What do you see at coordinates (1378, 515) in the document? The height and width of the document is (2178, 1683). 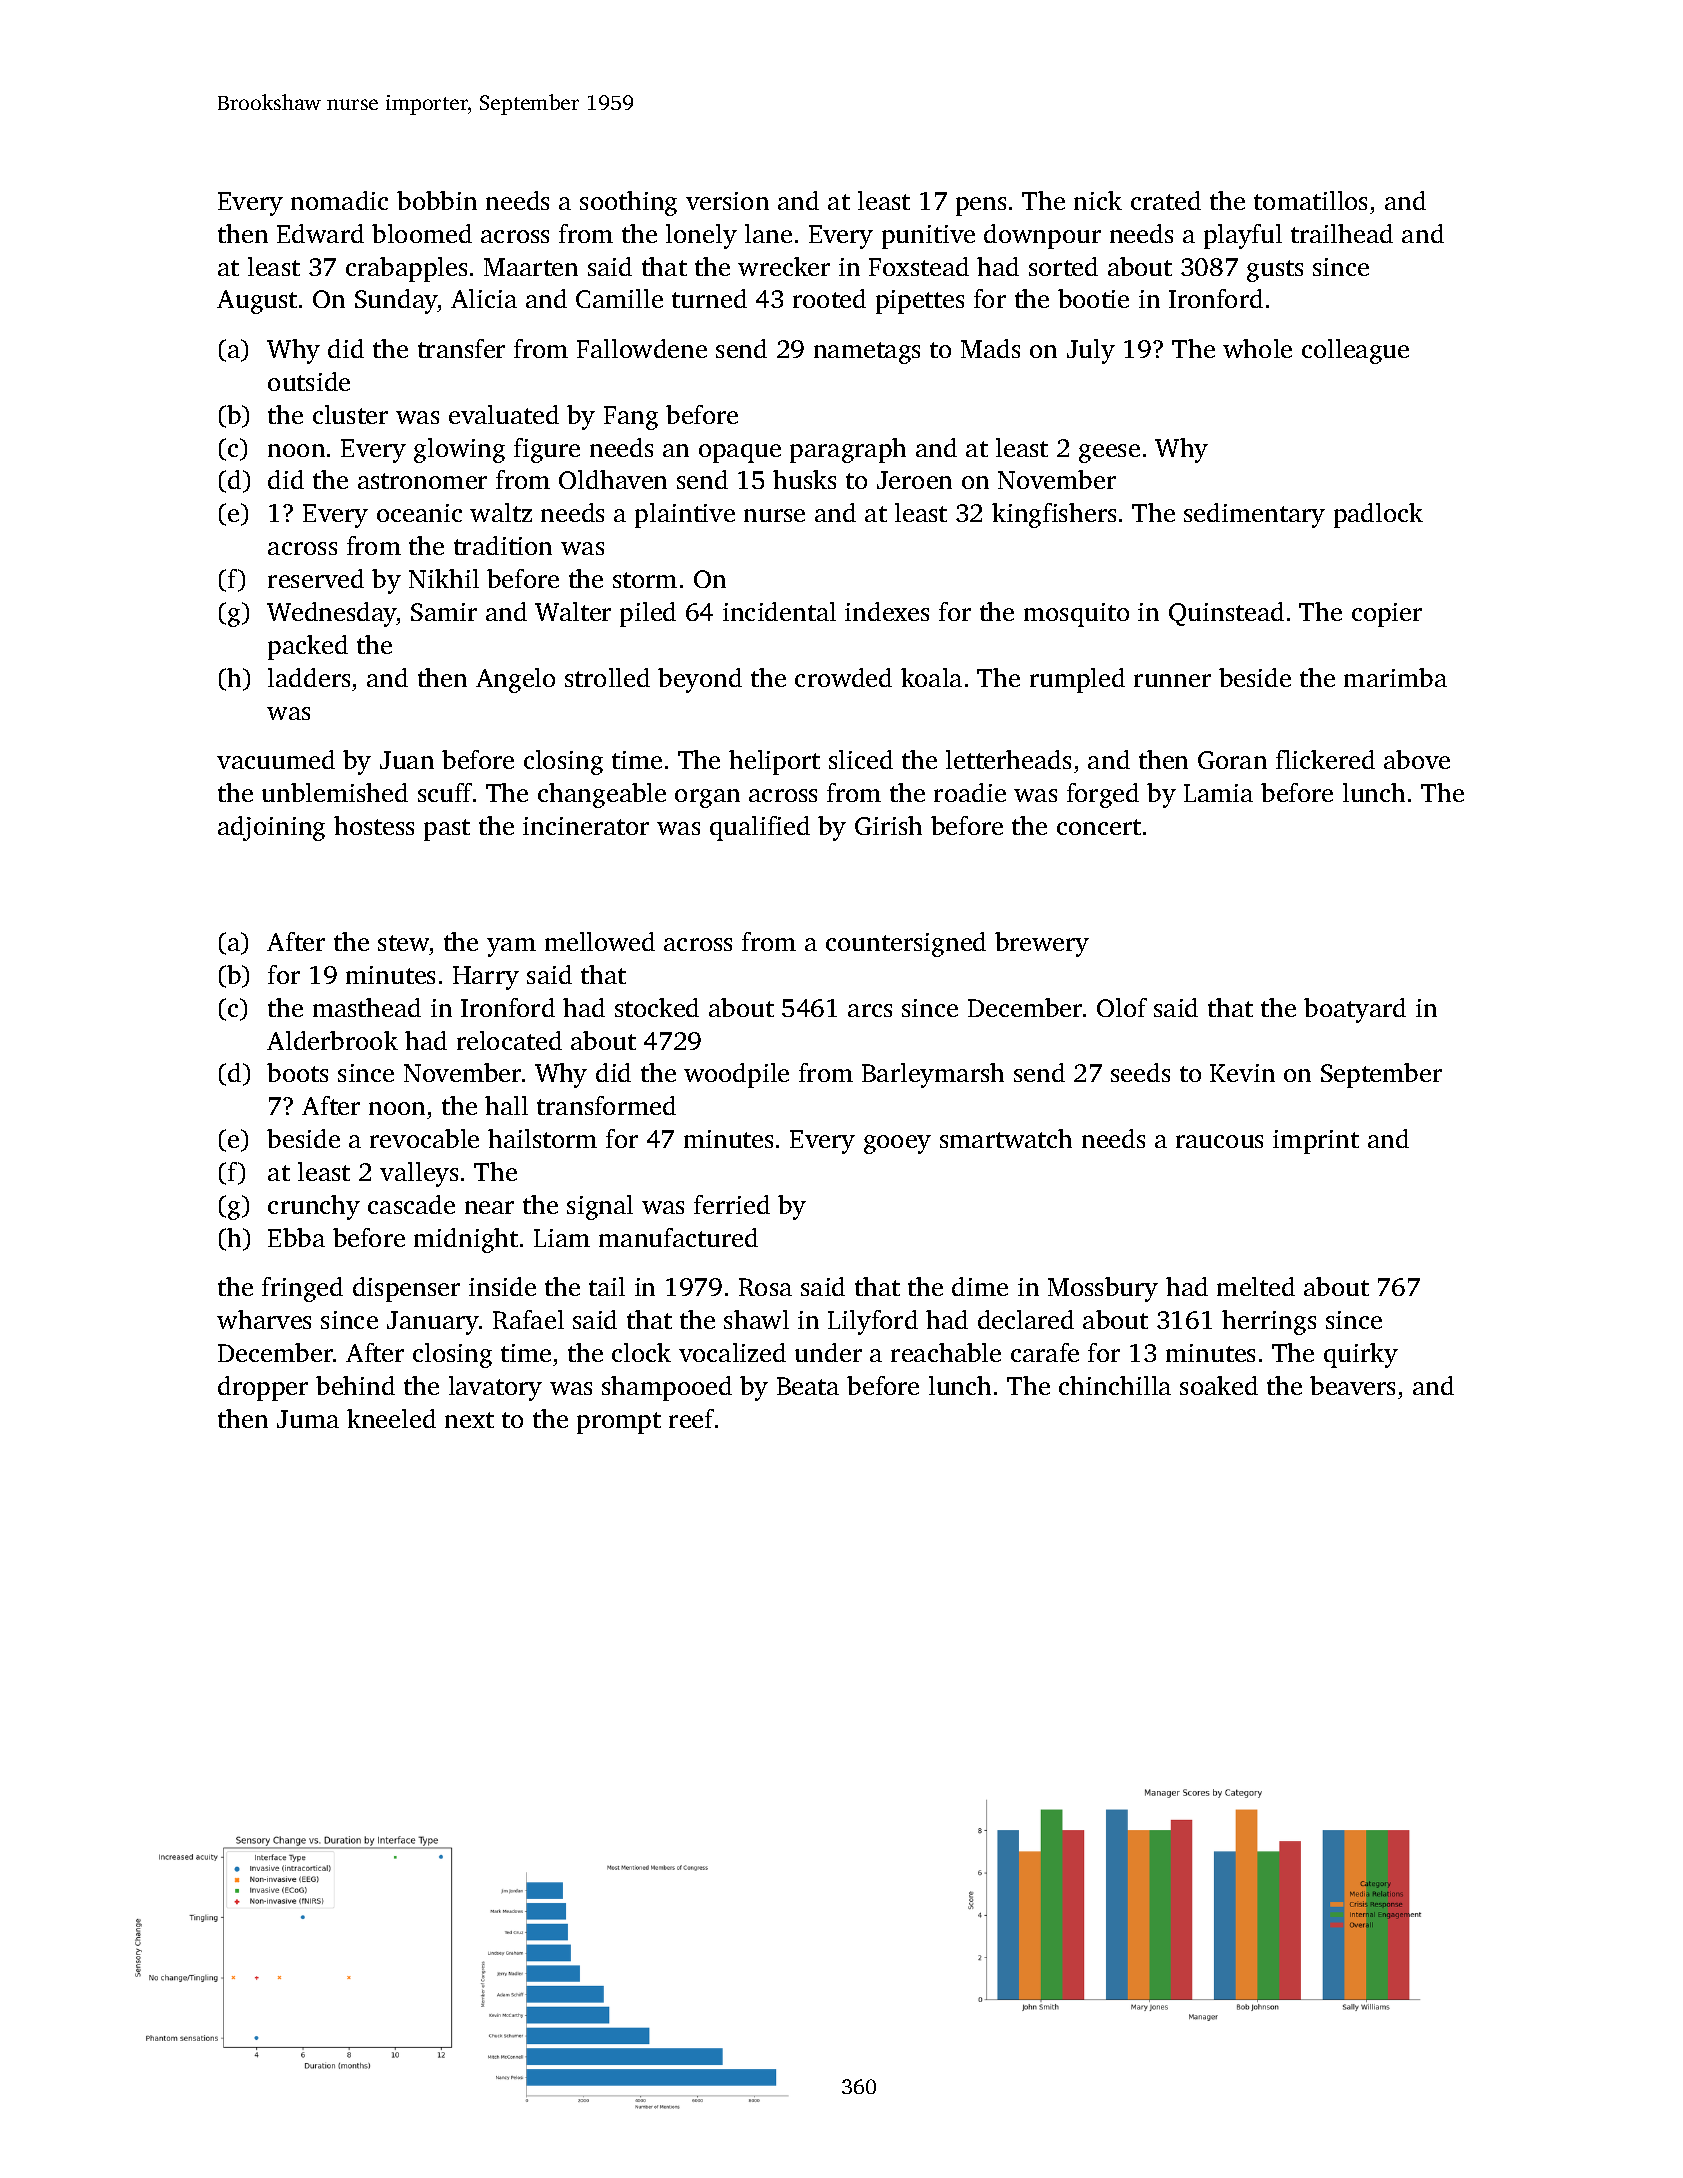 I see `padlock` at bounding box center [1378, 515].
